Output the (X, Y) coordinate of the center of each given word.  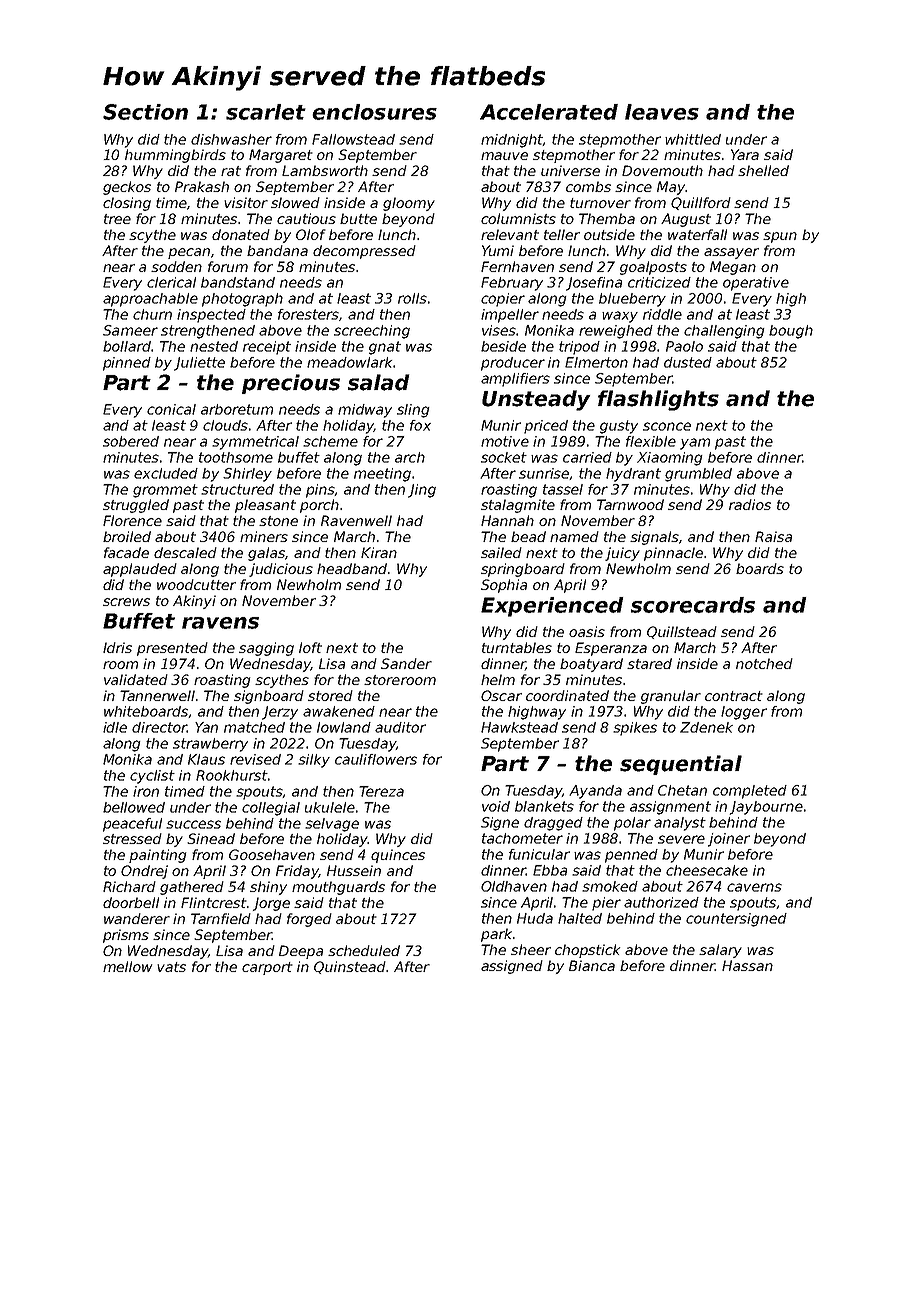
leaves (662, 112)
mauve (504, 156)
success (193, 824)
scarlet (266, 112)
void (496, 806)
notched (764, 663)
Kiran (379, 552)
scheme (330, 441)
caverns (754, 887)
